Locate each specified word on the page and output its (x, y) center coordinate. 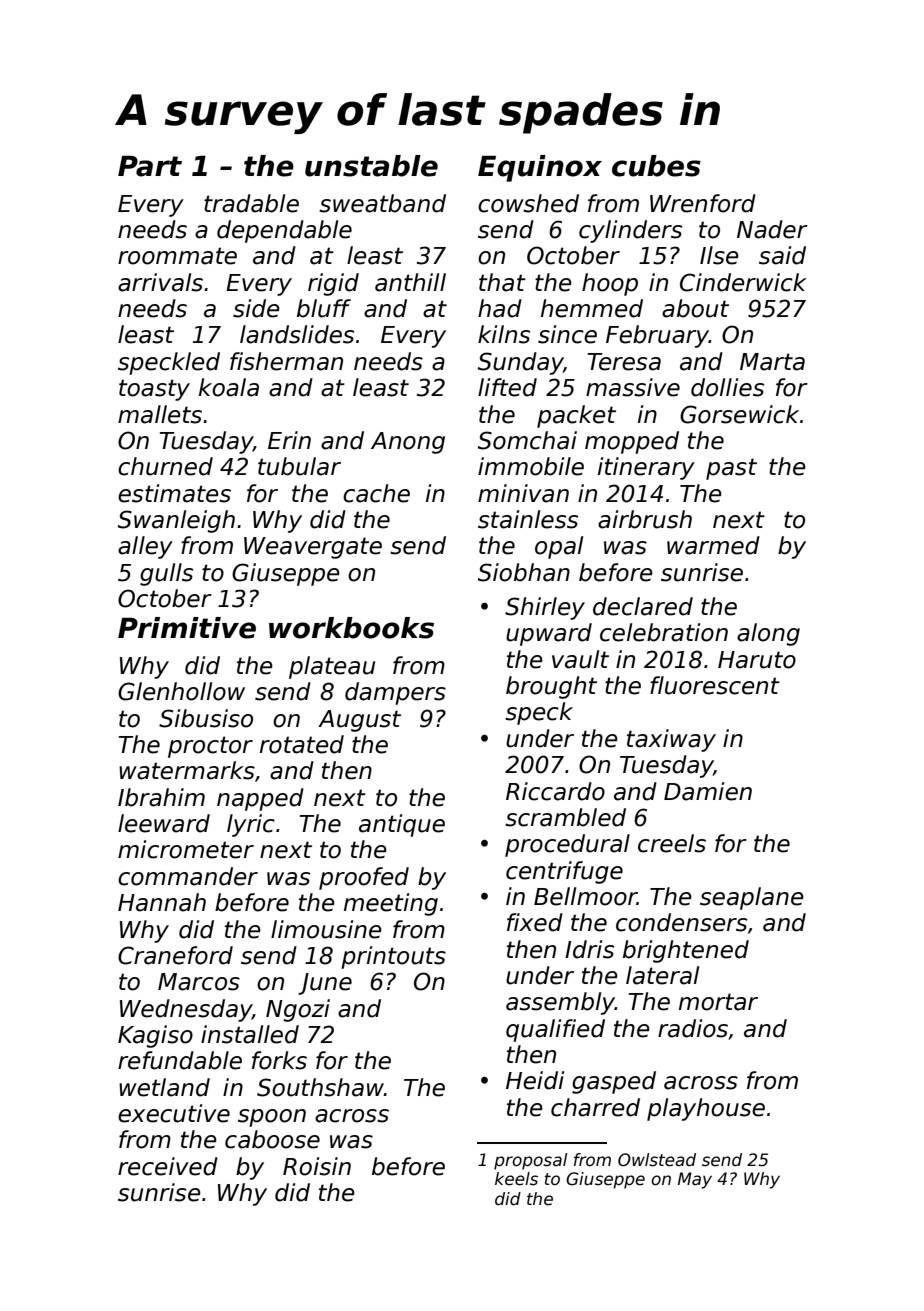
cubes (656, 166)
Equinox (540, 168)
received (168, 1166)
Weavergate (313, 548)
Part (150, 166)
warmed (713, 545)
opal (559, 547)
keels (516, 1179)
